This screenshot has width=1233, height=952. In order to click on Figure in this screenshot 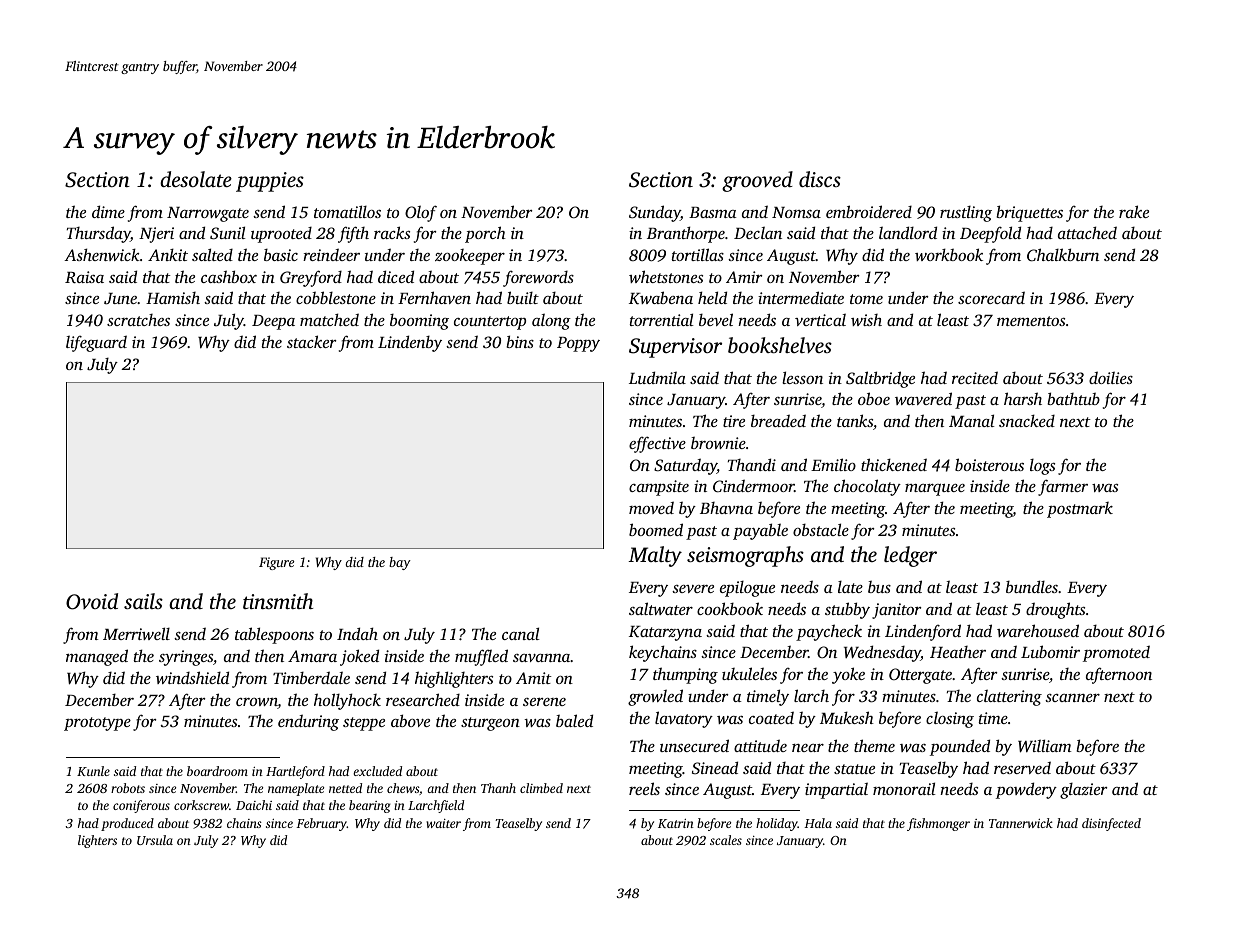, I will do `click(276, 563)`.
